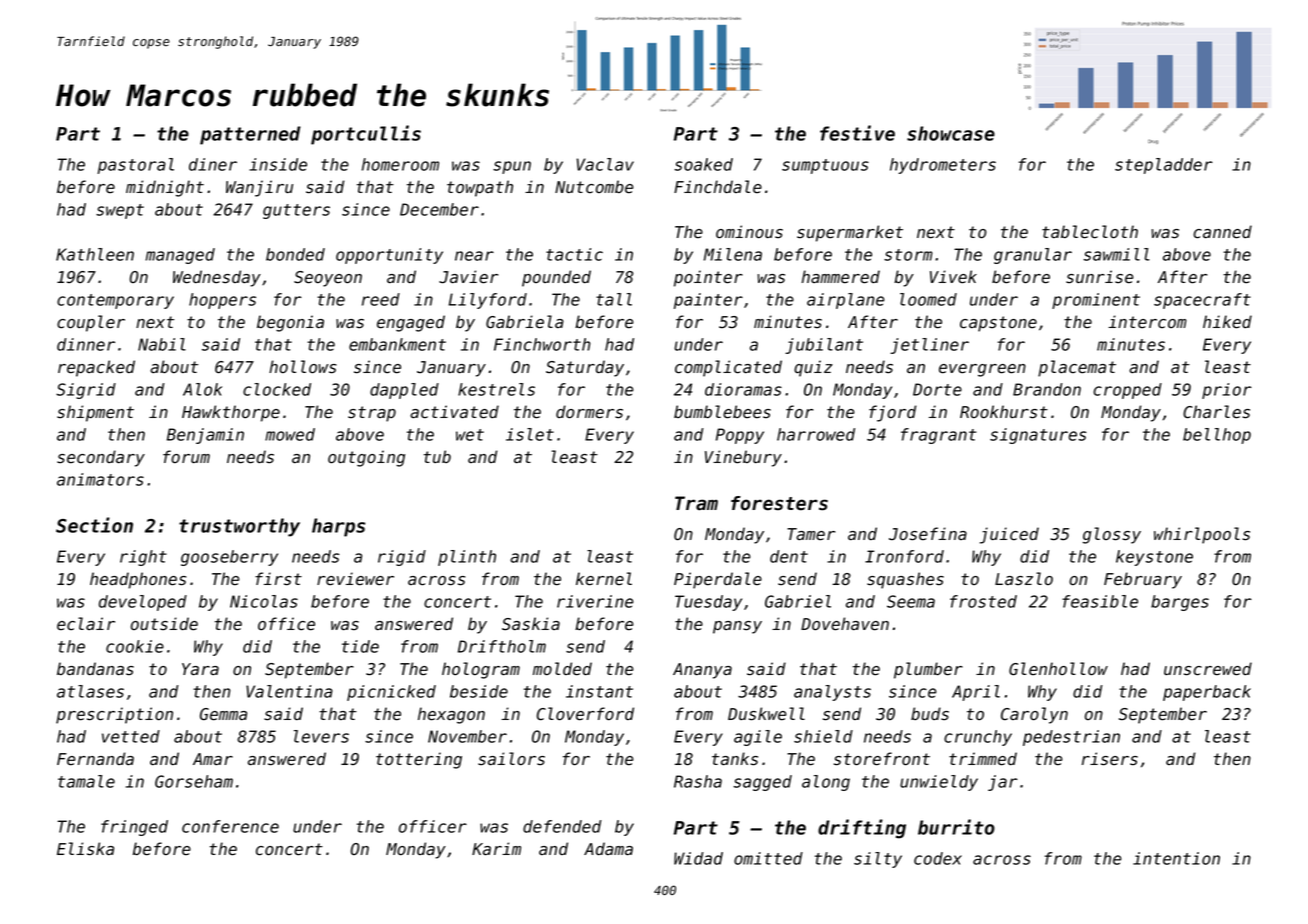 This page has height=924, width=1308. Describe the element at coordinates (85, 849) in the page. I see `Eliska` at that location.
